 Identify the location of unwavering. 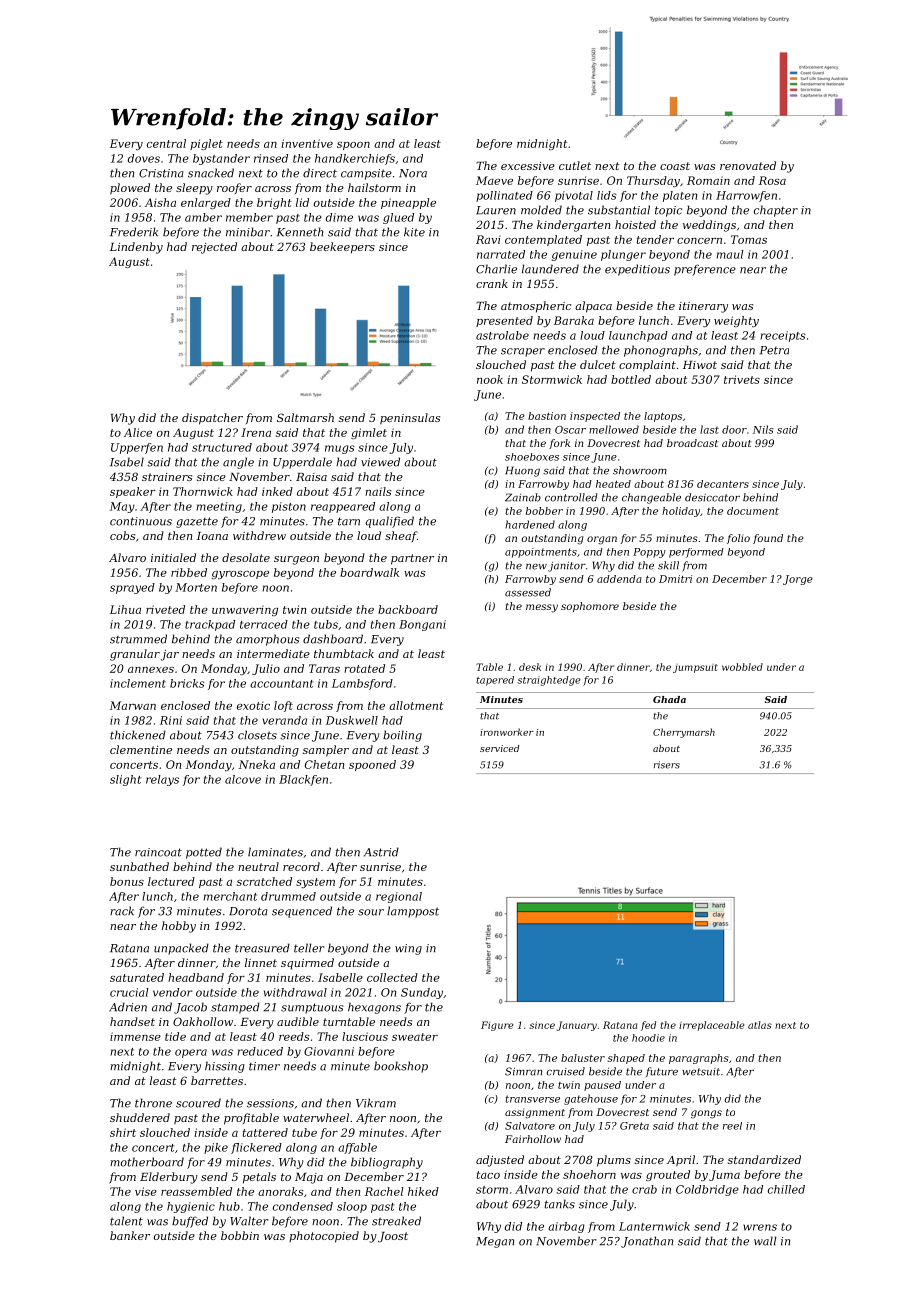
(245, 611).
